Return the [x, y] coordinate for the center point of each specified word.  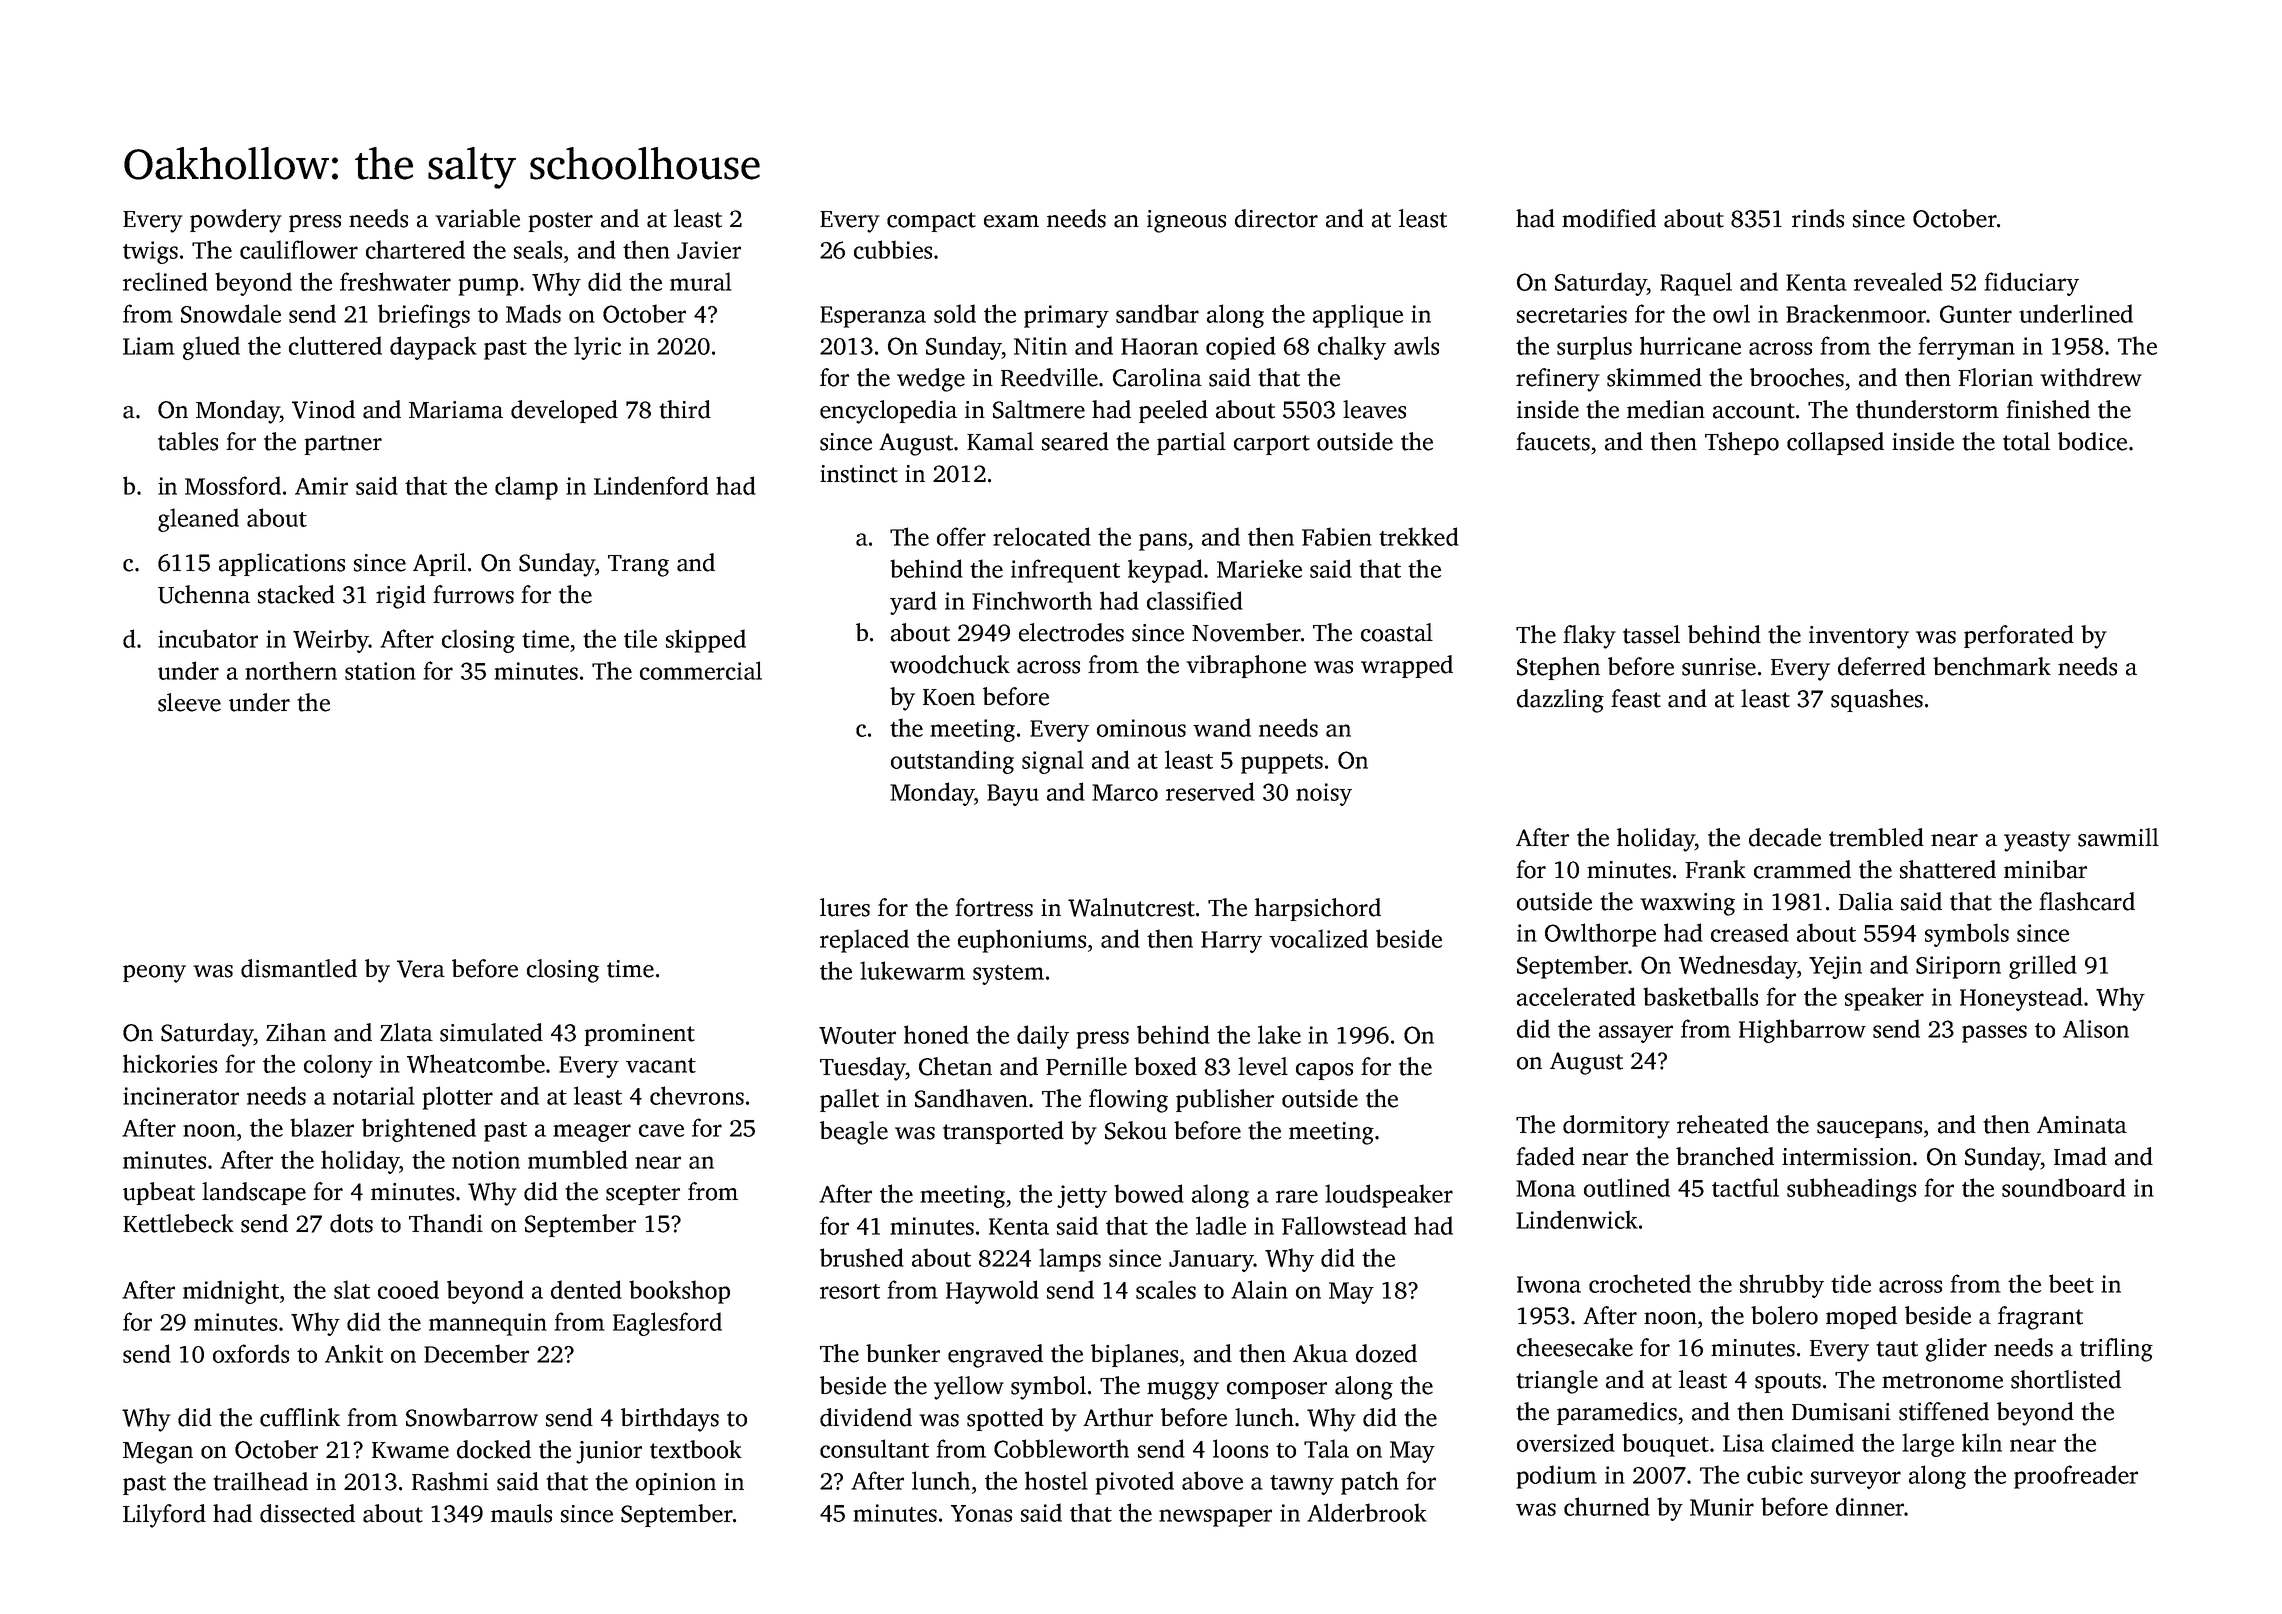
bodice [2092, 441]
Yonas [981, 1513]
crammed [1802, 869]
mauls [521, 1513]
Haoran [1159, 346]
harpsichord [1318, 909]
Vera [421, 969]
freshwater [395, 281]
